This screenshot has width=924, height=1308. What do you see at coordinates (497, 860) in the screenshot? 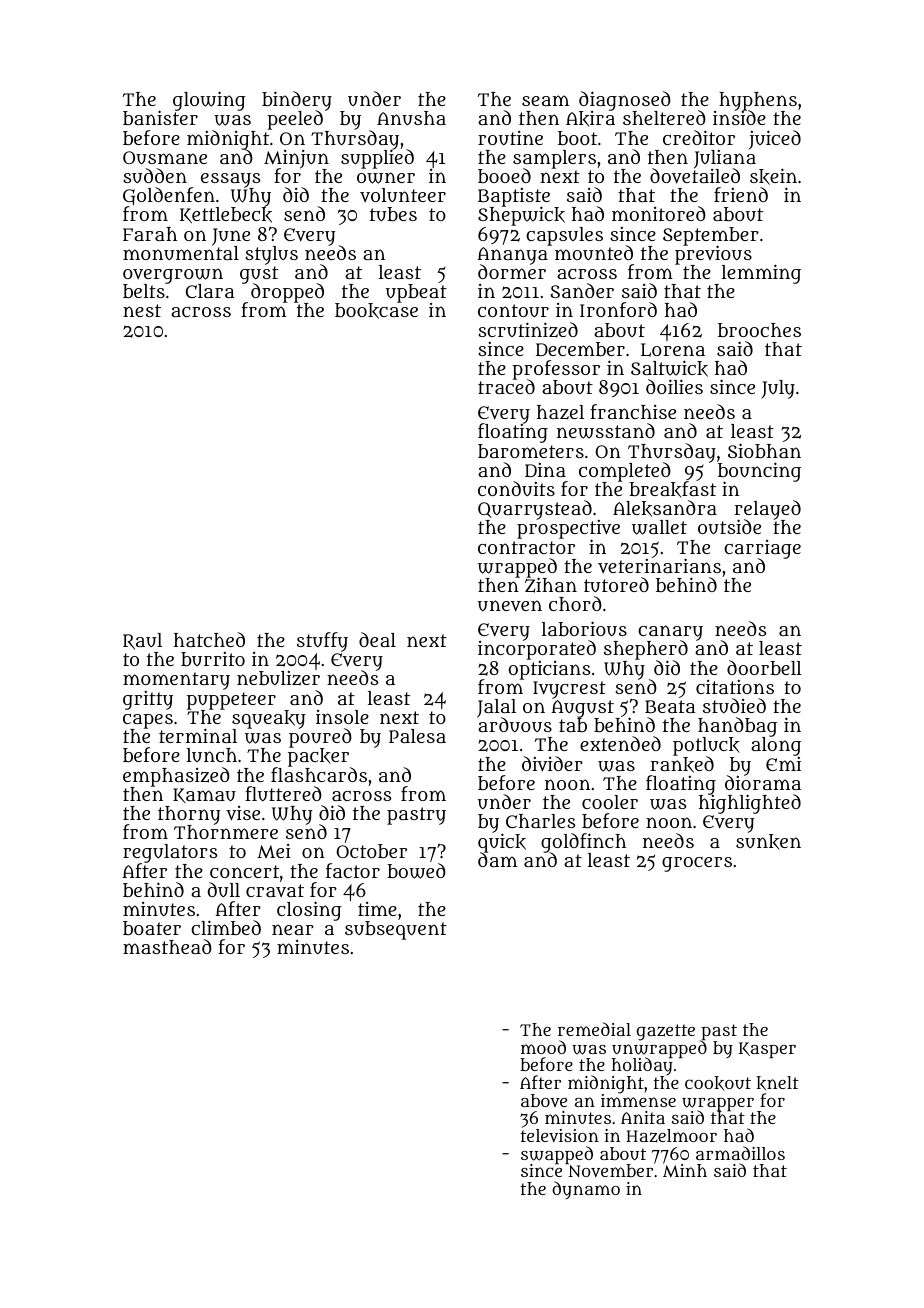
I see `dam` at bounding box center [497, 860].
